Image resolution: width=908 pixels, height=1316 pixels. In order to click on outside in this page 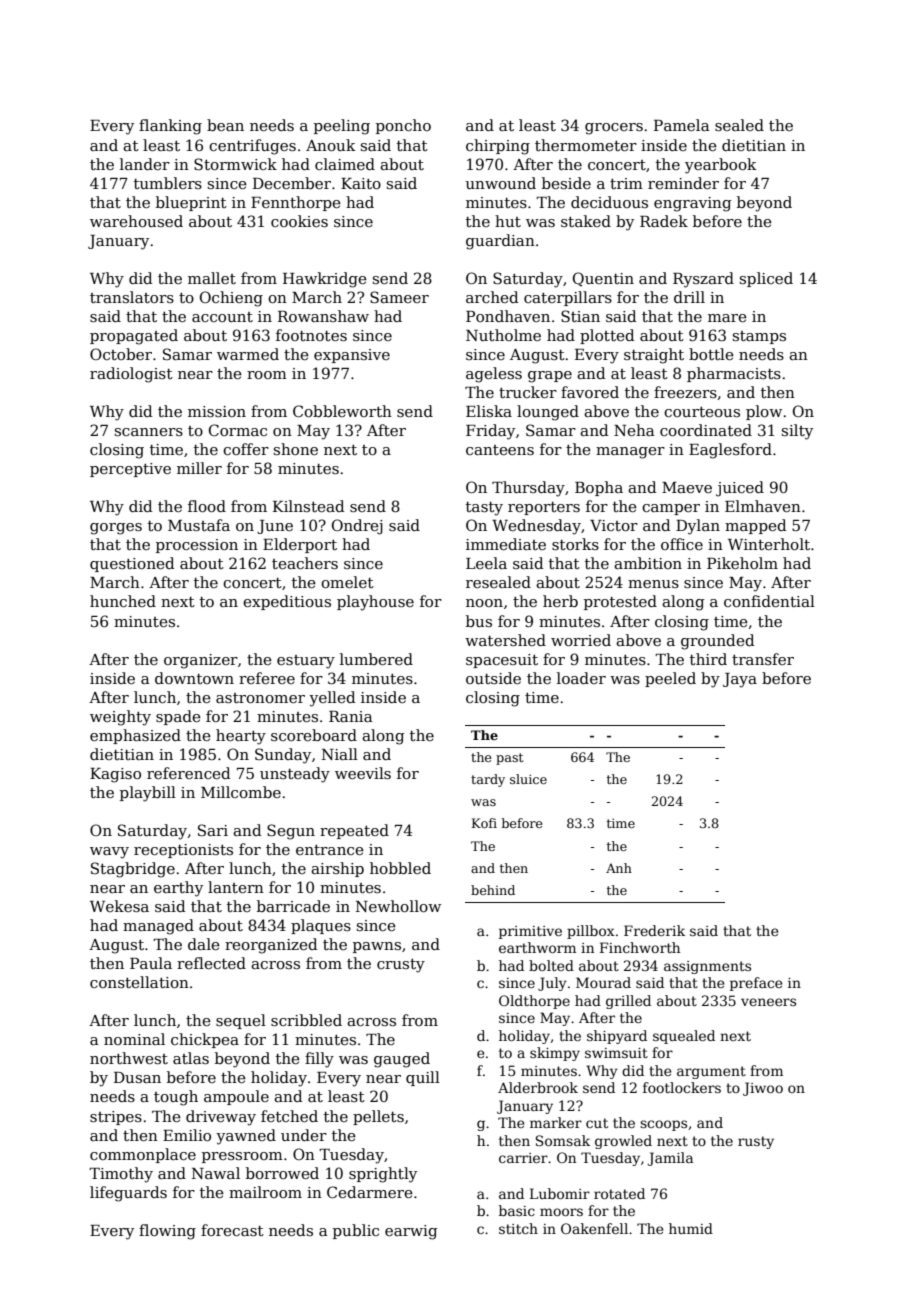, I will do `click(493, 678)`.
